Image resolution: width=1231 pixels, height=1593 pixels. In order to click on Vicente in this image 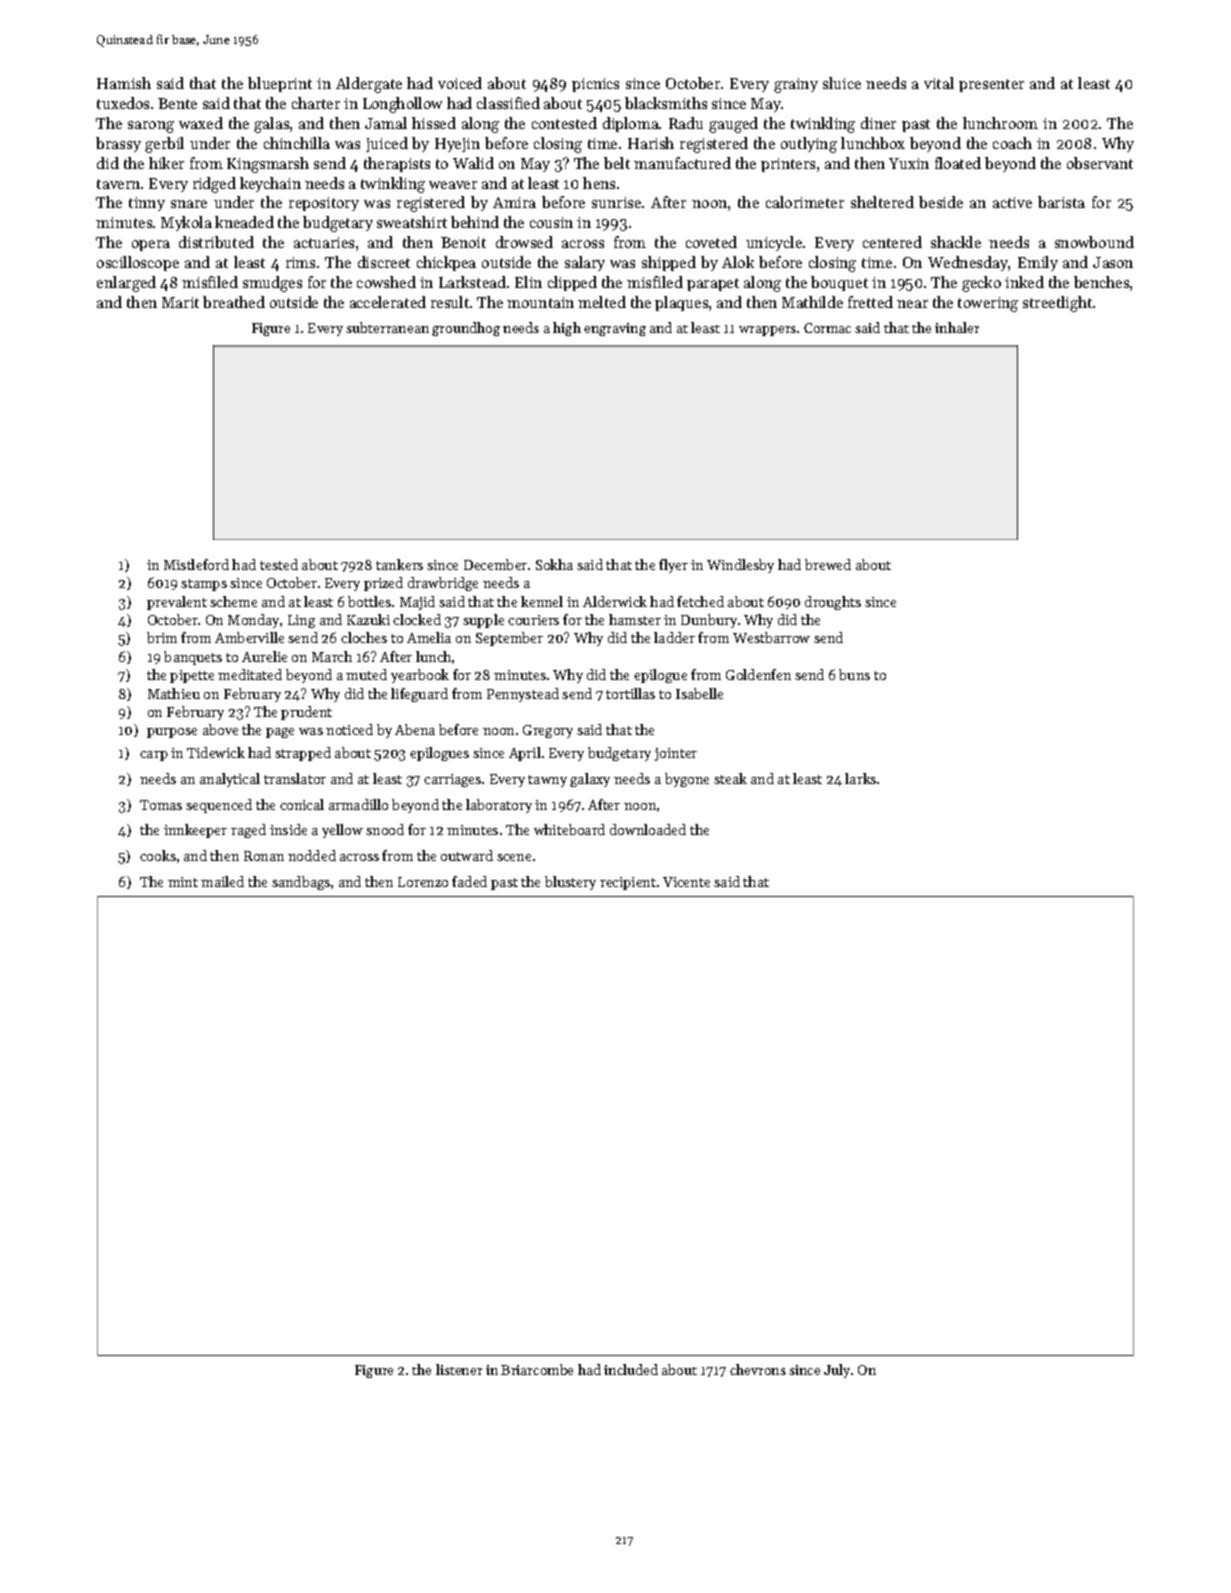, I will do `click(686, 882)`.
